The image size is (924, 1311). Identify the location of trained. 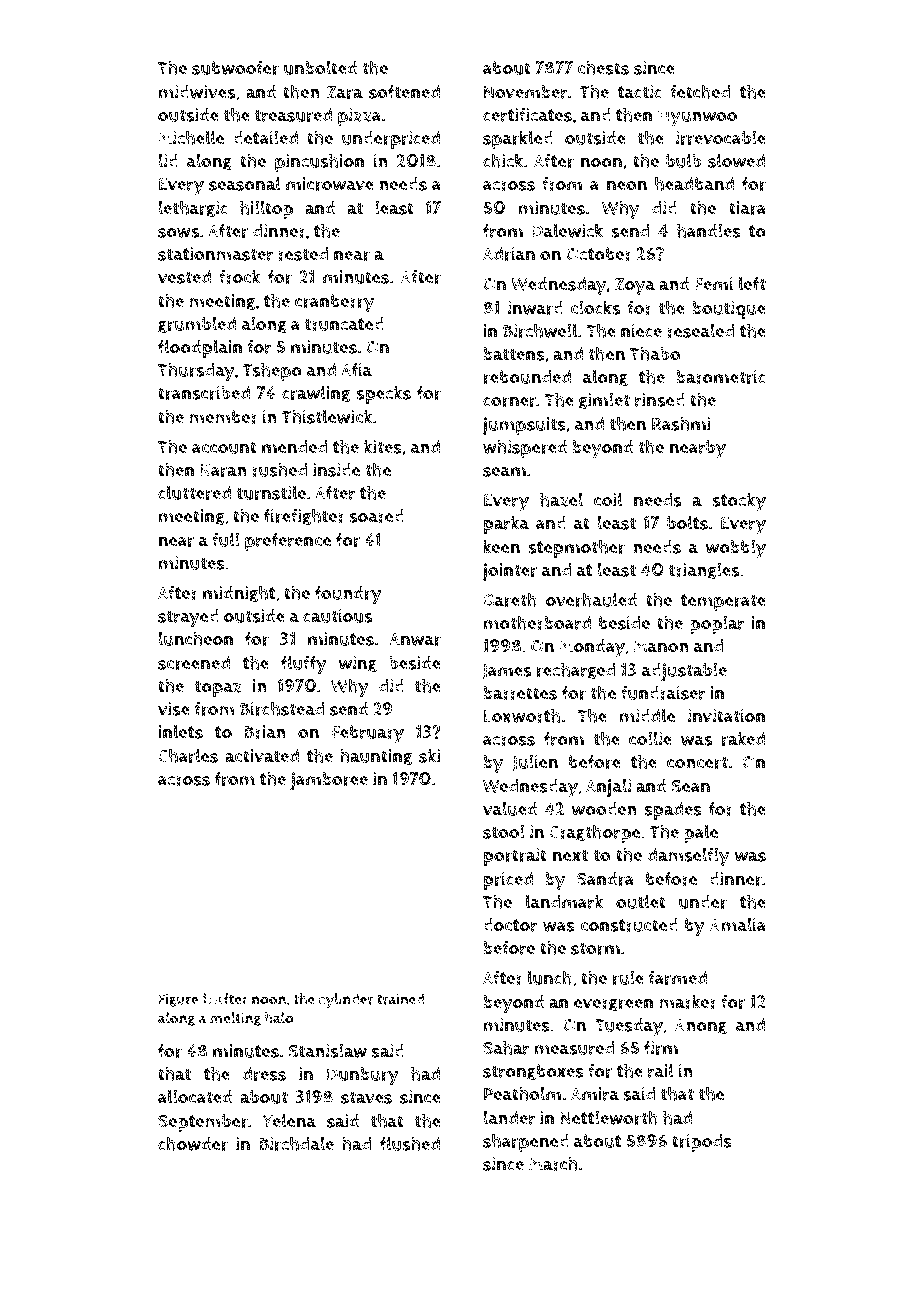
(400, 999).
